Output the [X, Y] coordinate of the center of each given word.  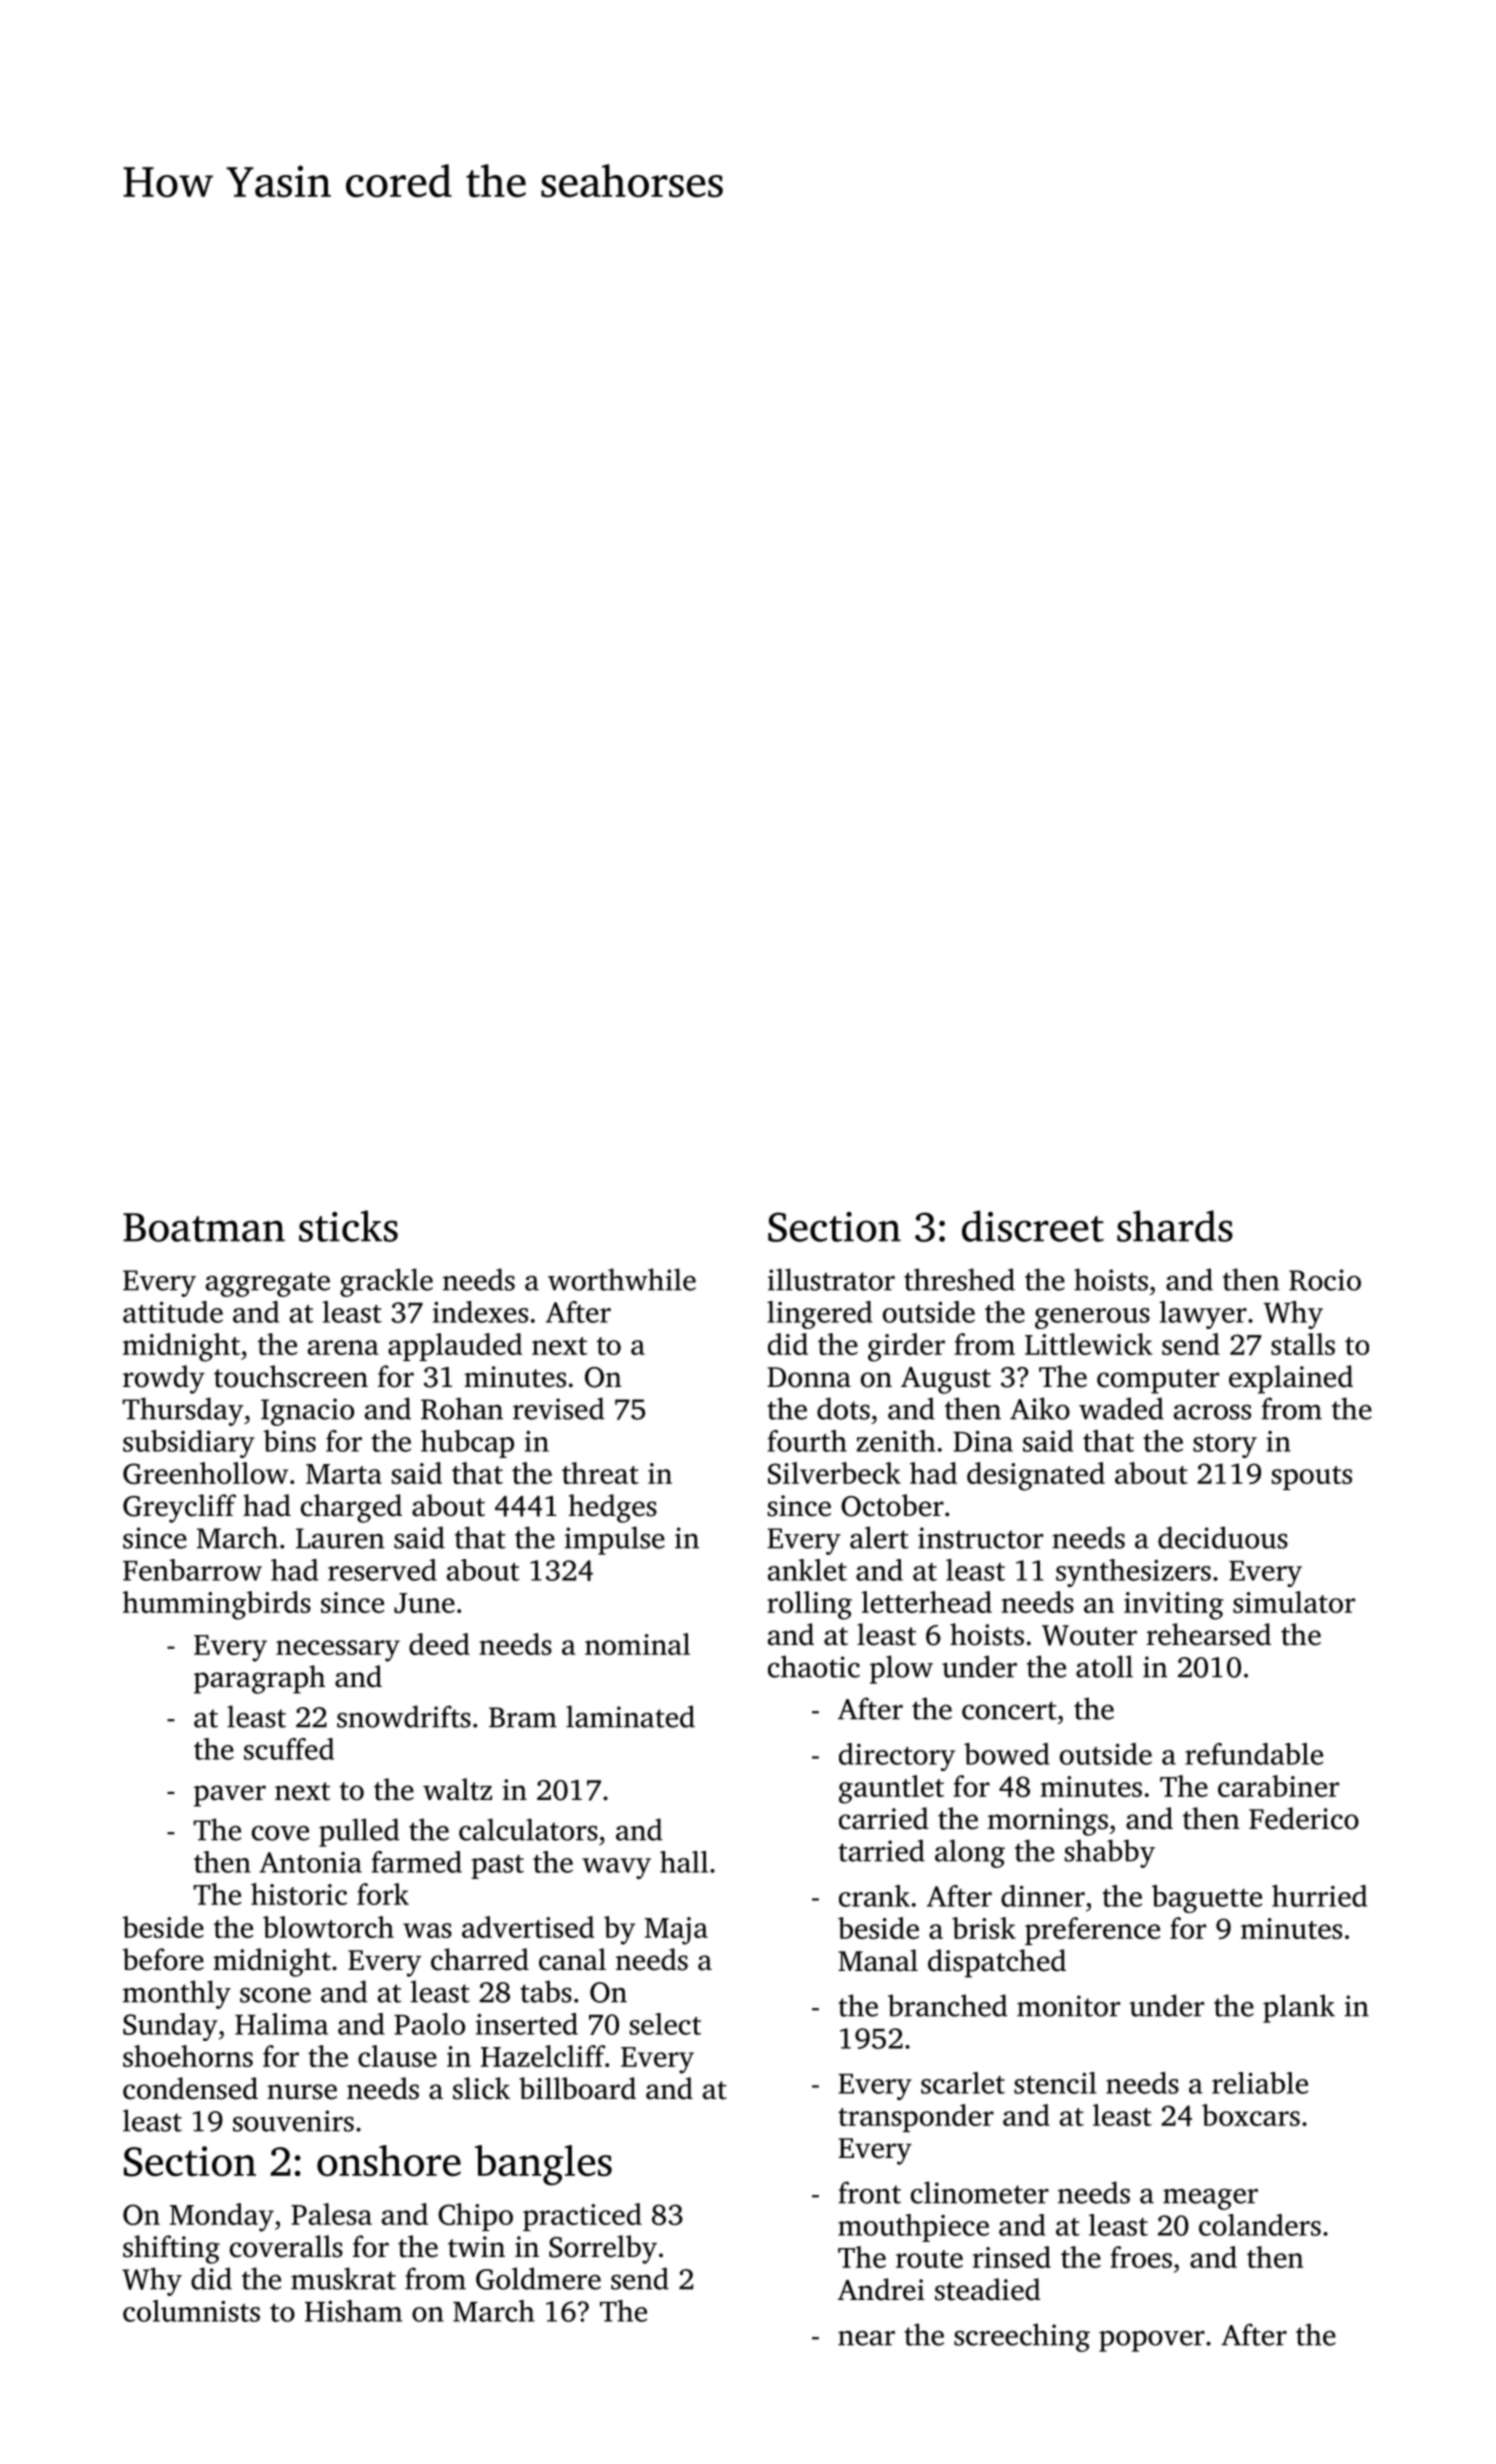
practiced [582, 2217]
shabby [1109, 1853]
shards [1175, 1226]
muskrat [343, 2278]
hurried [1319, 1896]
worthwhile [622, 1279]
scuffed [289, 1749]
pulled [359, 1832]
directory [897, 1757]
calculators [528, 1829]
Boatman [204, 1227]
